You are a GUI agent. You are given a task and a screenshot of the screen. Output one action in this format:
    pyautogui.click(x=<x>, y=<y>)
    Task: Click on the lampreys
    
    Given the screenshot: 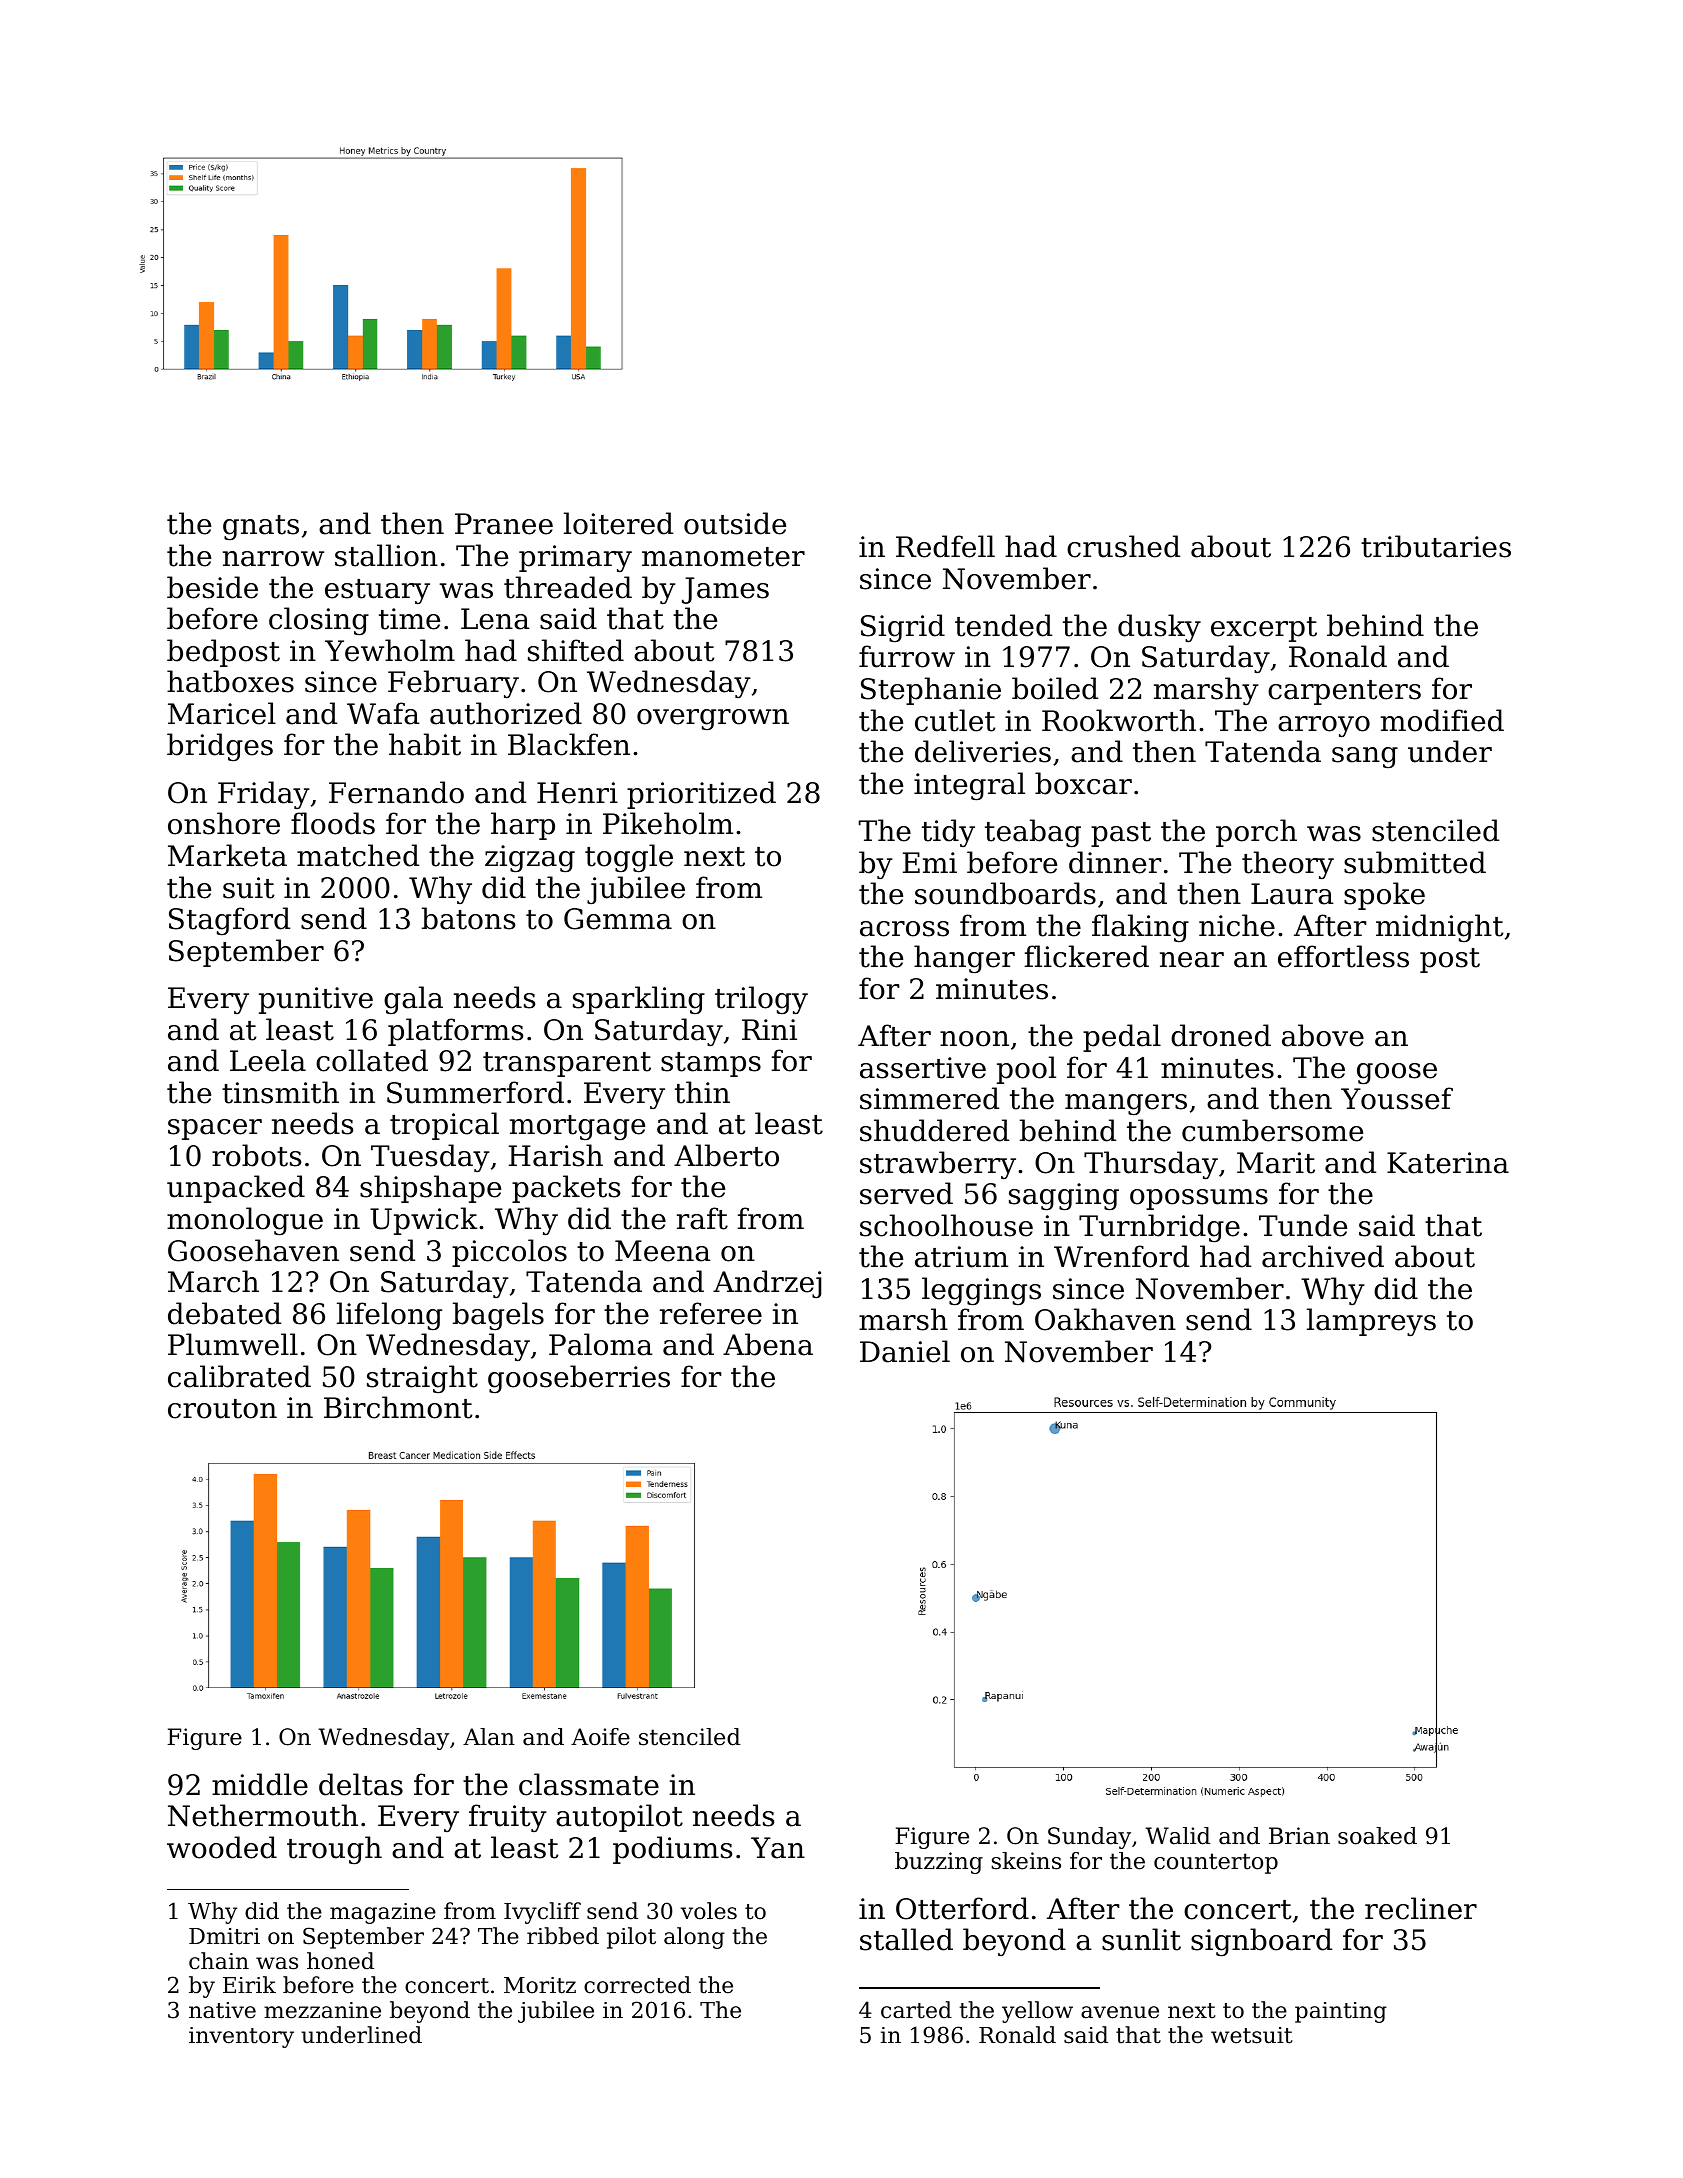 What is the action you would take?
    pyautogui.click(x=1371, y=1322)
